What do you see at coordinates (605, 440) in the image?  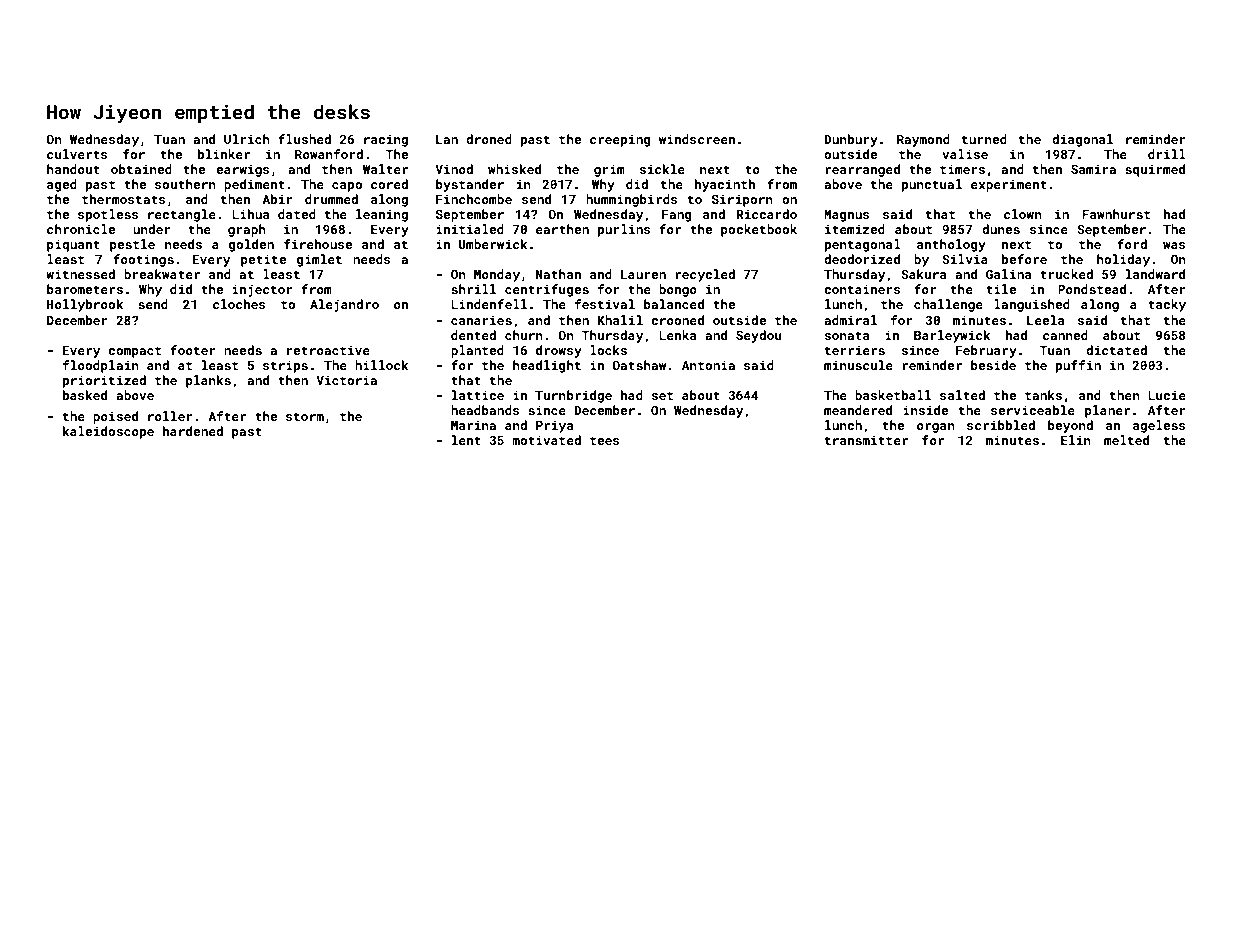 I see `tees` at bounding box center [605, 440].
